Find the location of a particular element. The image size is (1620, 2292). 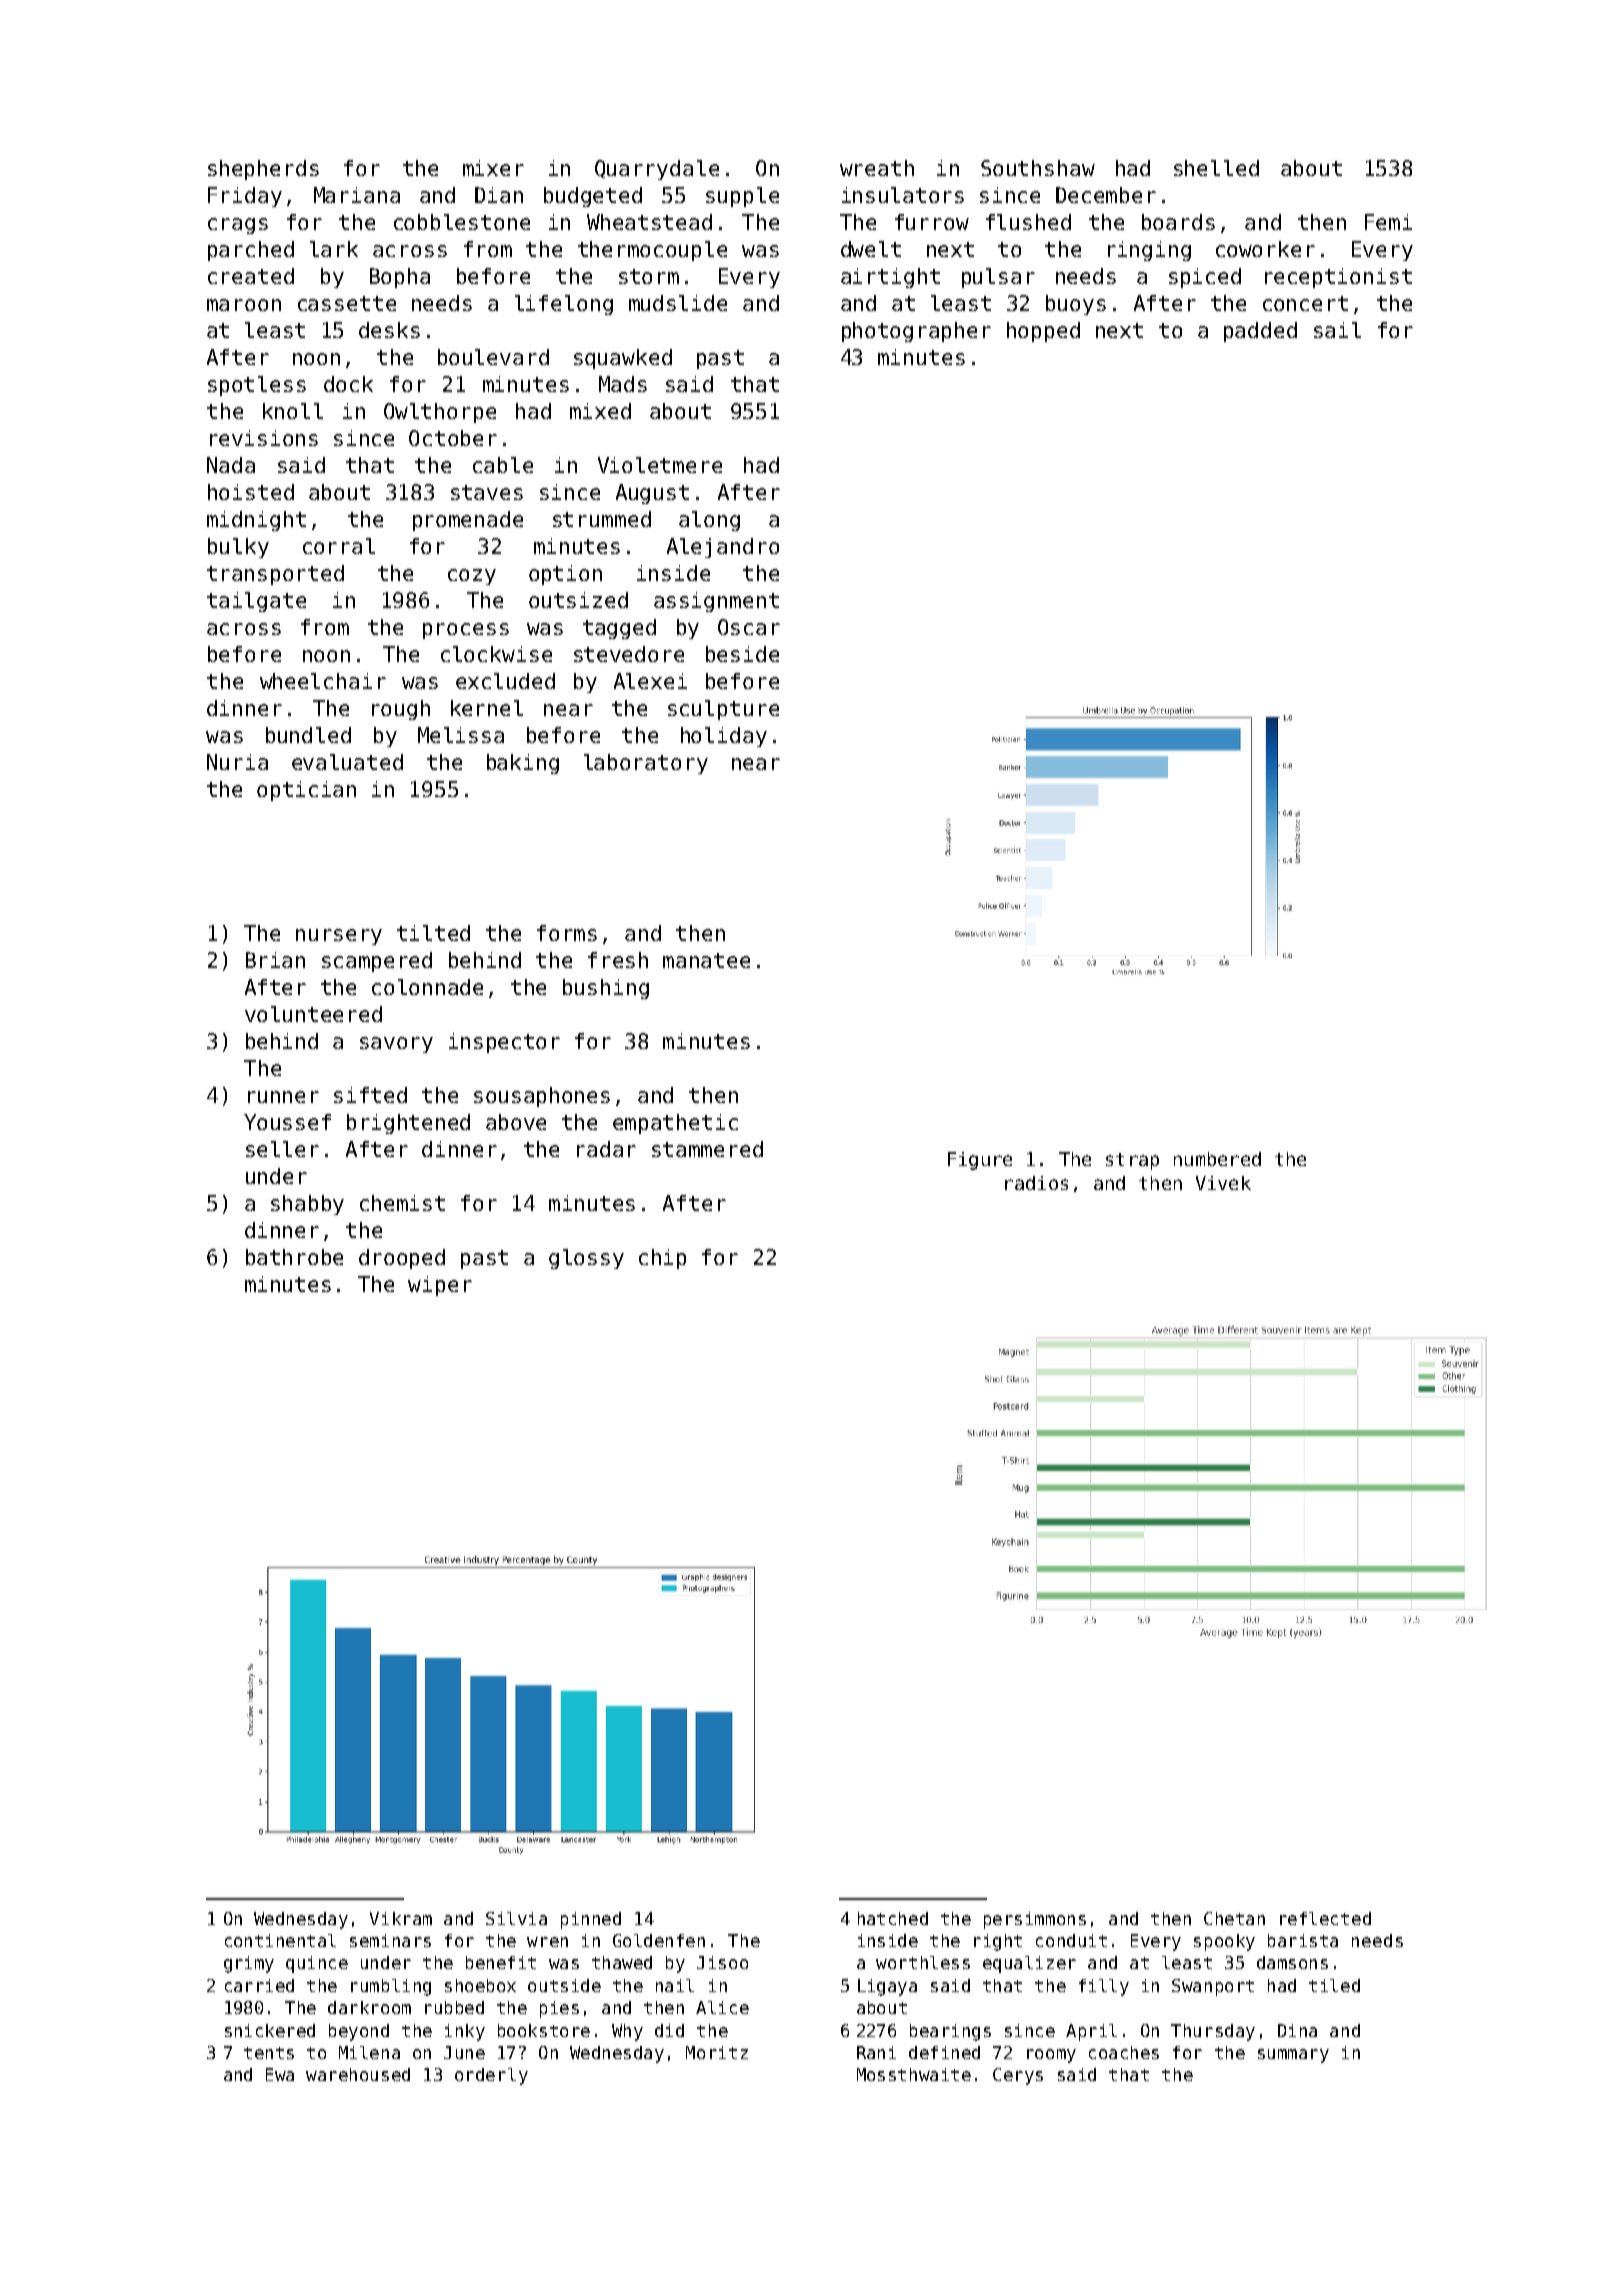

summary is located at coordinates (1293, 2056).
